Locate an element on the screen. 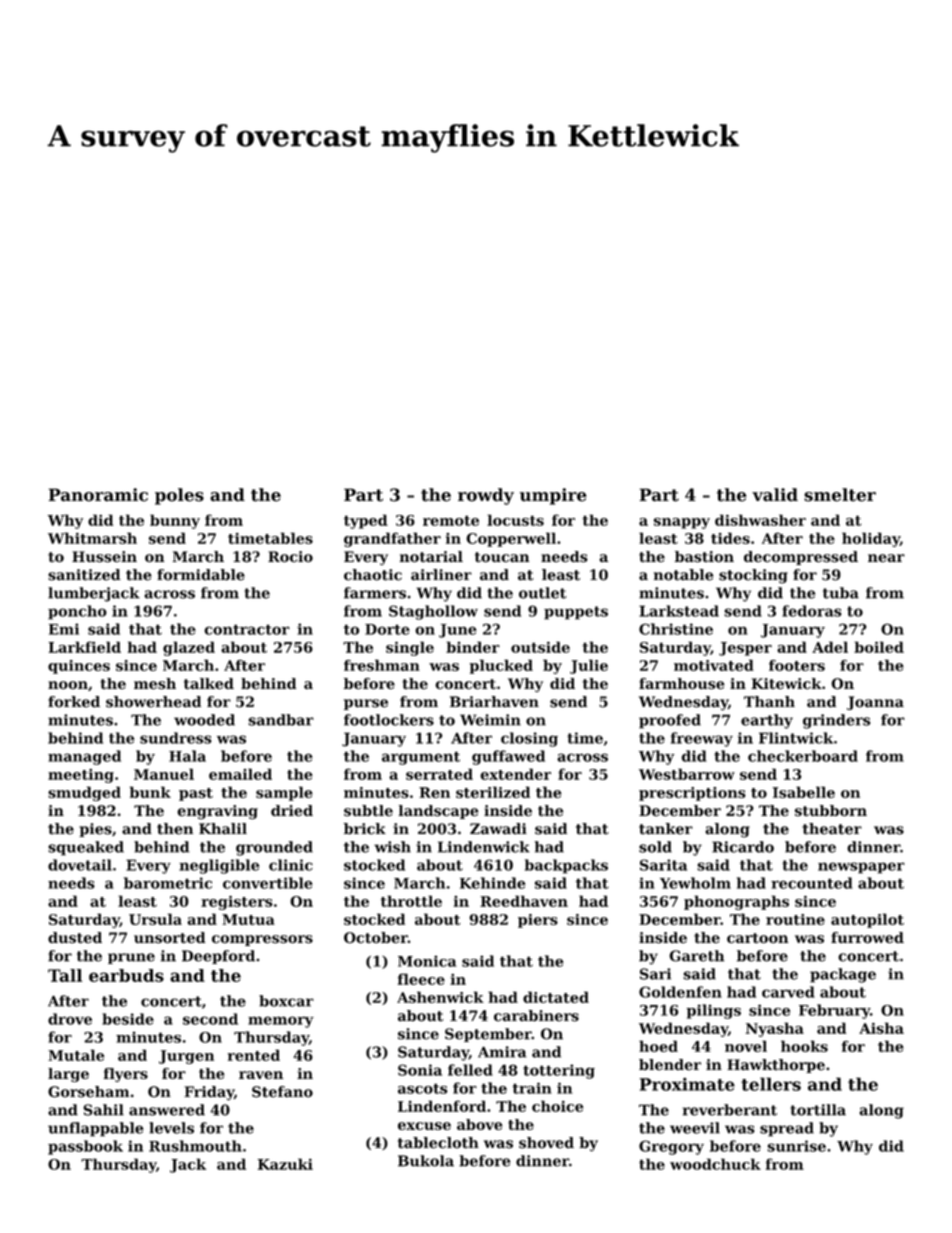 This screenshot has height=1233, width=952. poles is located at coordinates (179, 496).
